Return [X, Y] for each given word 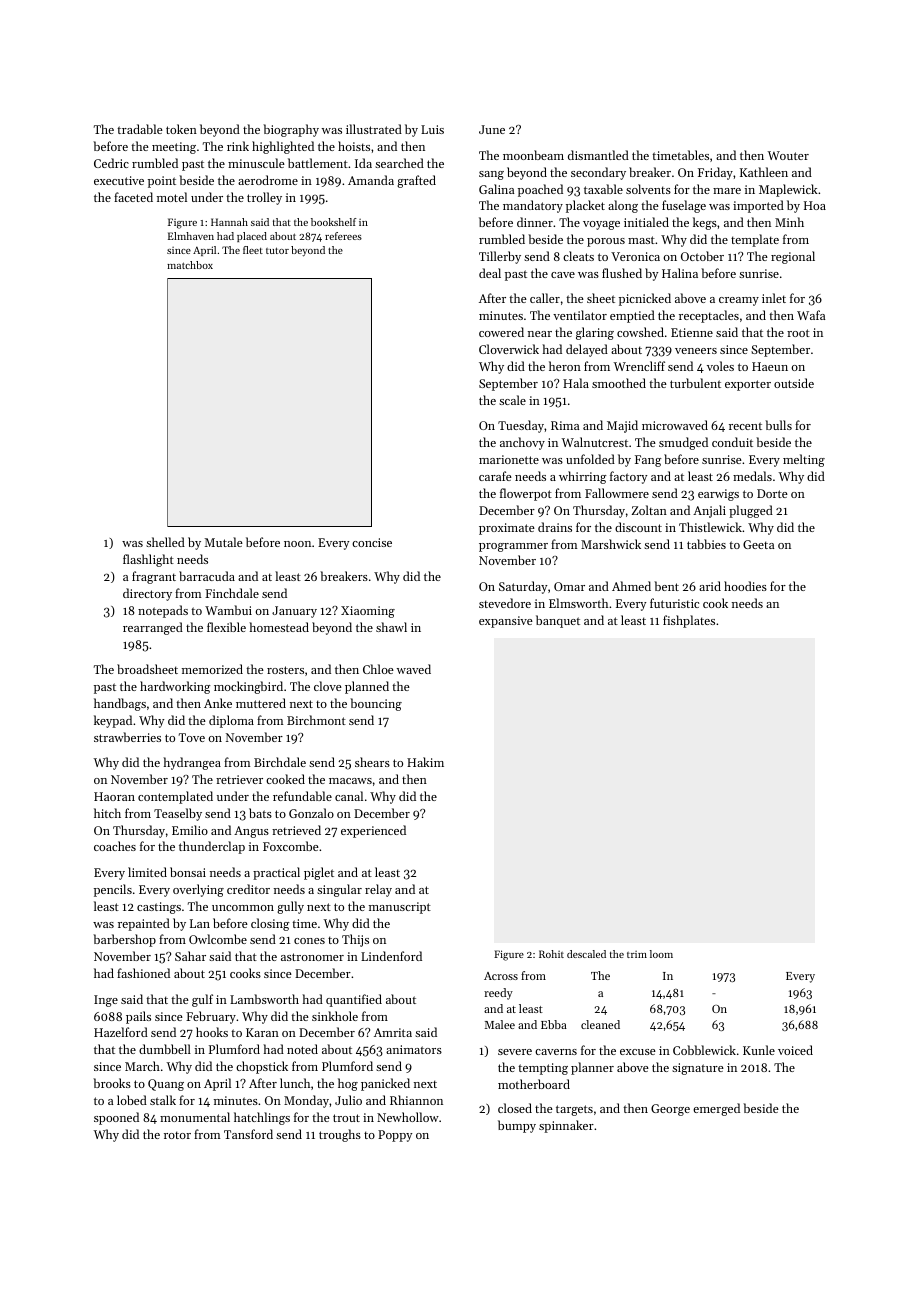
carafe [495, 476]
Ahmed [631, 586]
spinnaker [566, 1126]
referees [343, 236]
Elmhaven [191, 236]
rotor [177, 1135]
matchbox [190, 265]
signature [698, 1069]
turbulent [695, 383]
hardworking [175, 687]
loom [661, 954]
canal [349, 796]
